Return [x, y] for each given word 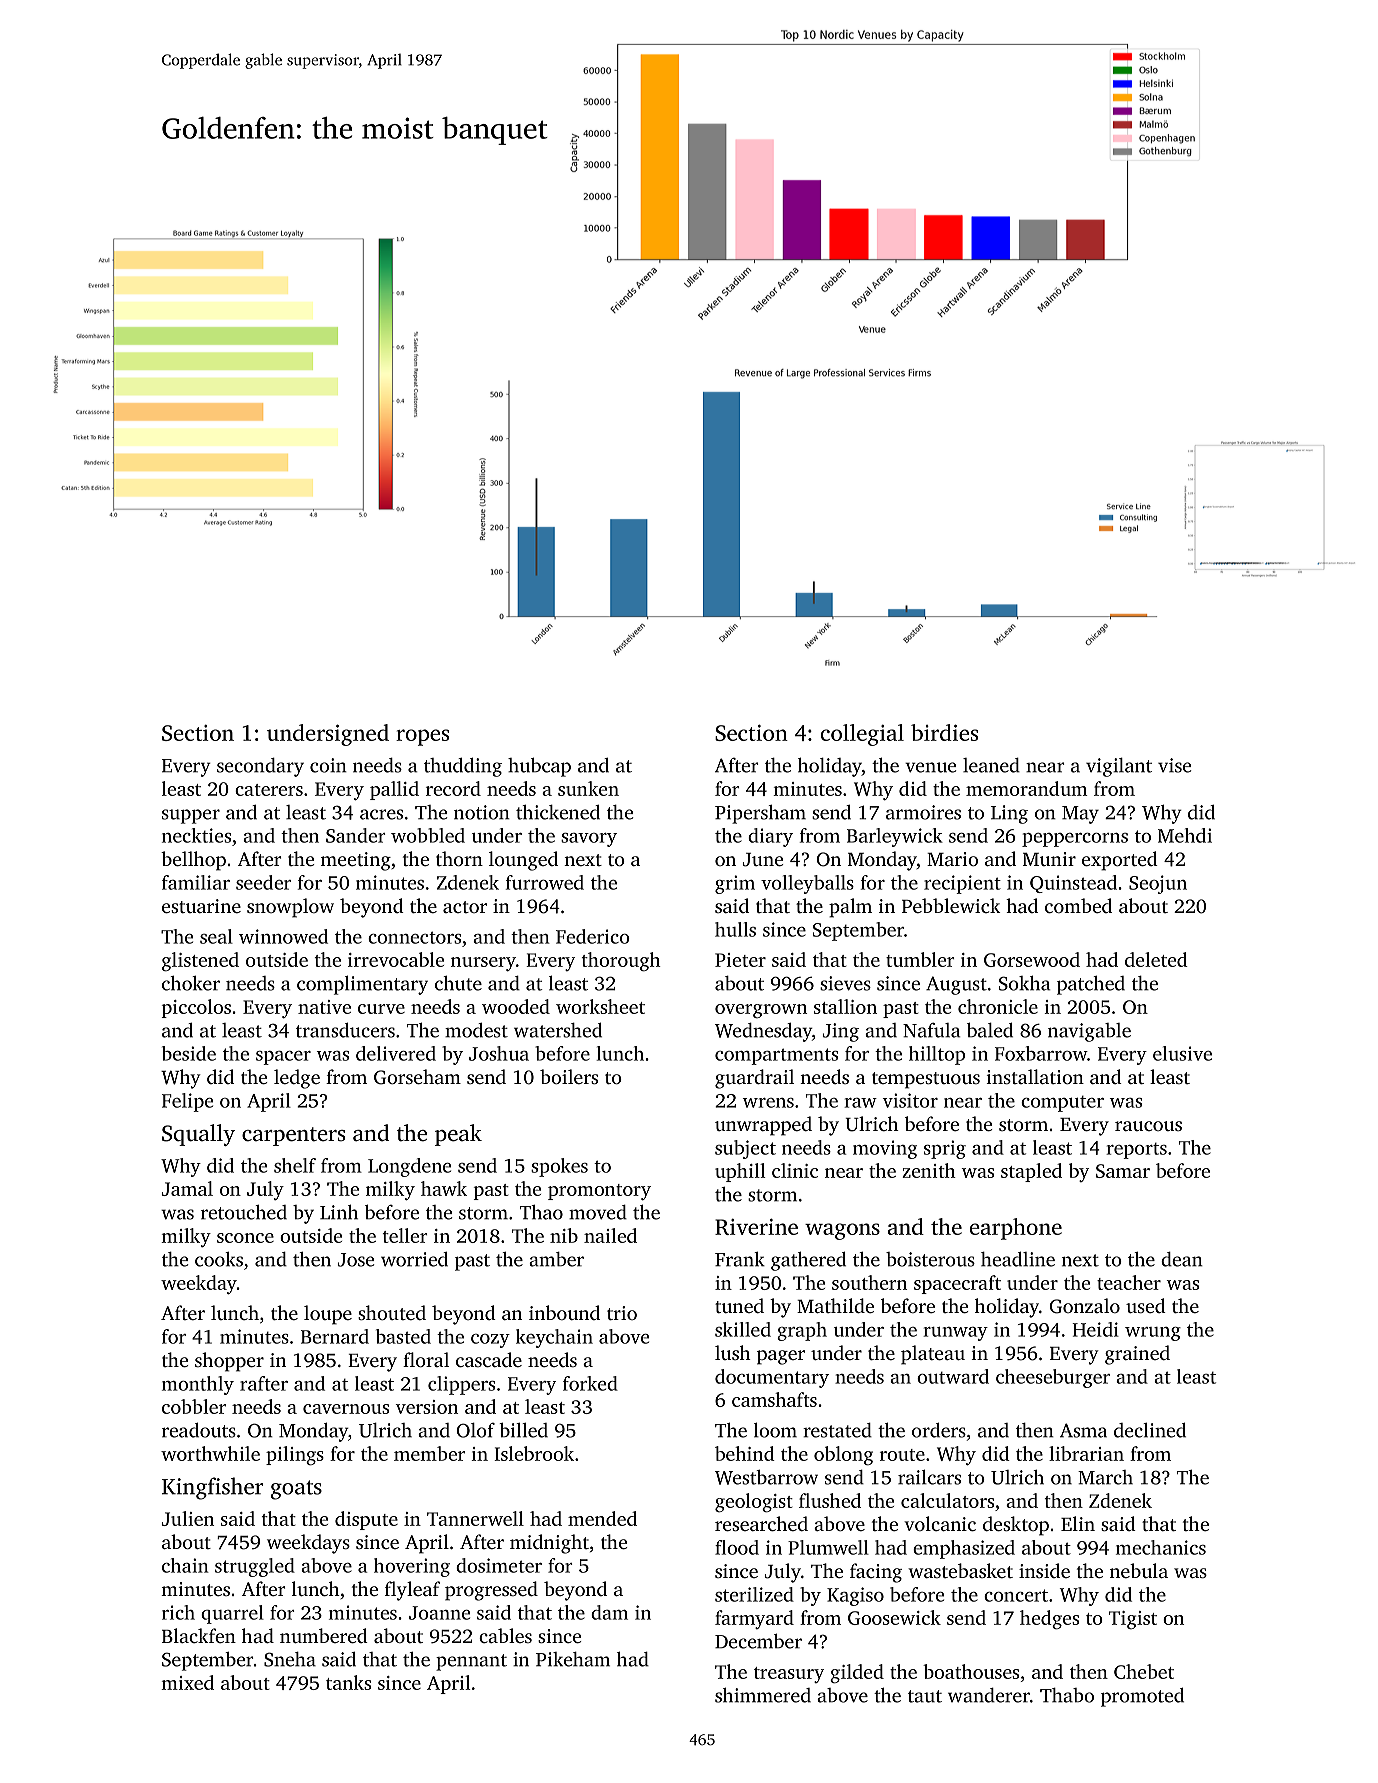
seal [216, 936]
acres [381, 814]
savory [589, 840]
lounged [523, 861]
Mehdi [1185, 835]
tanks [348, 1682]
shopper [229, 1362]
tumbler [920, 959]
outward [953, 1376]
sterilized [754, 1594]
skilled [743, 1329]
